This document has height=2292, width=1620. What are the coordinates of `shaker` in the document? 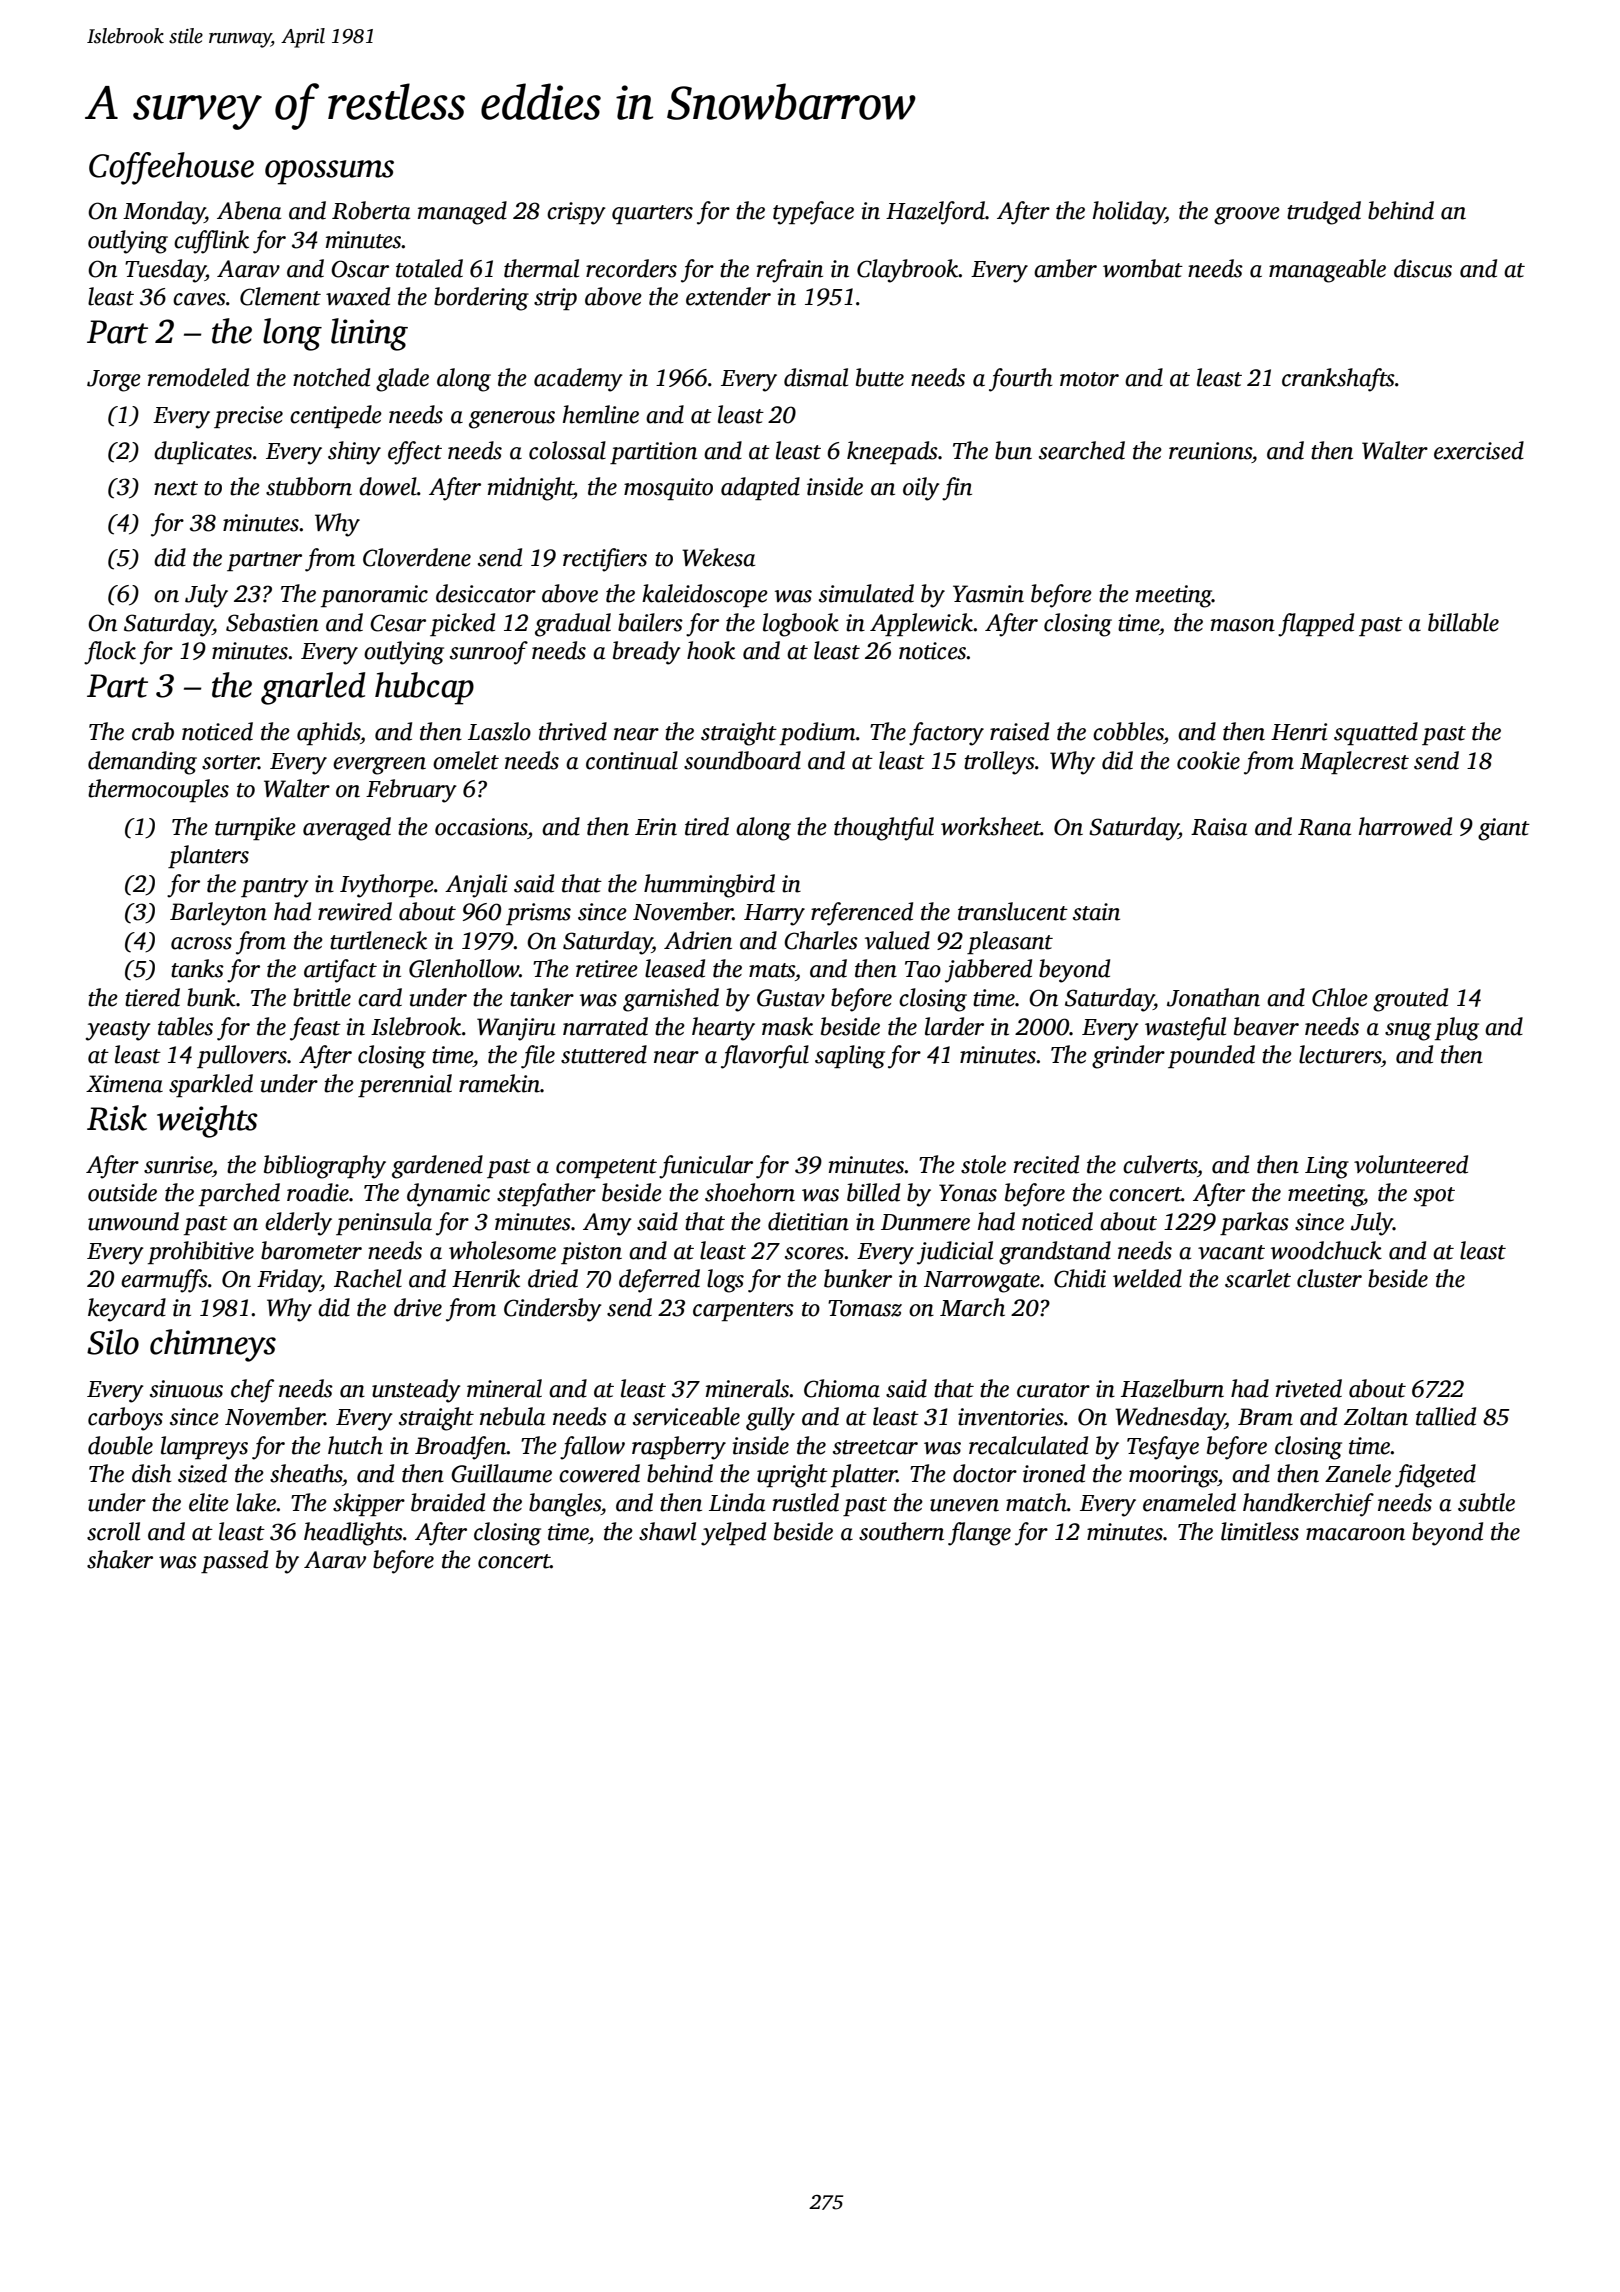 It's located at (120, 1559).
